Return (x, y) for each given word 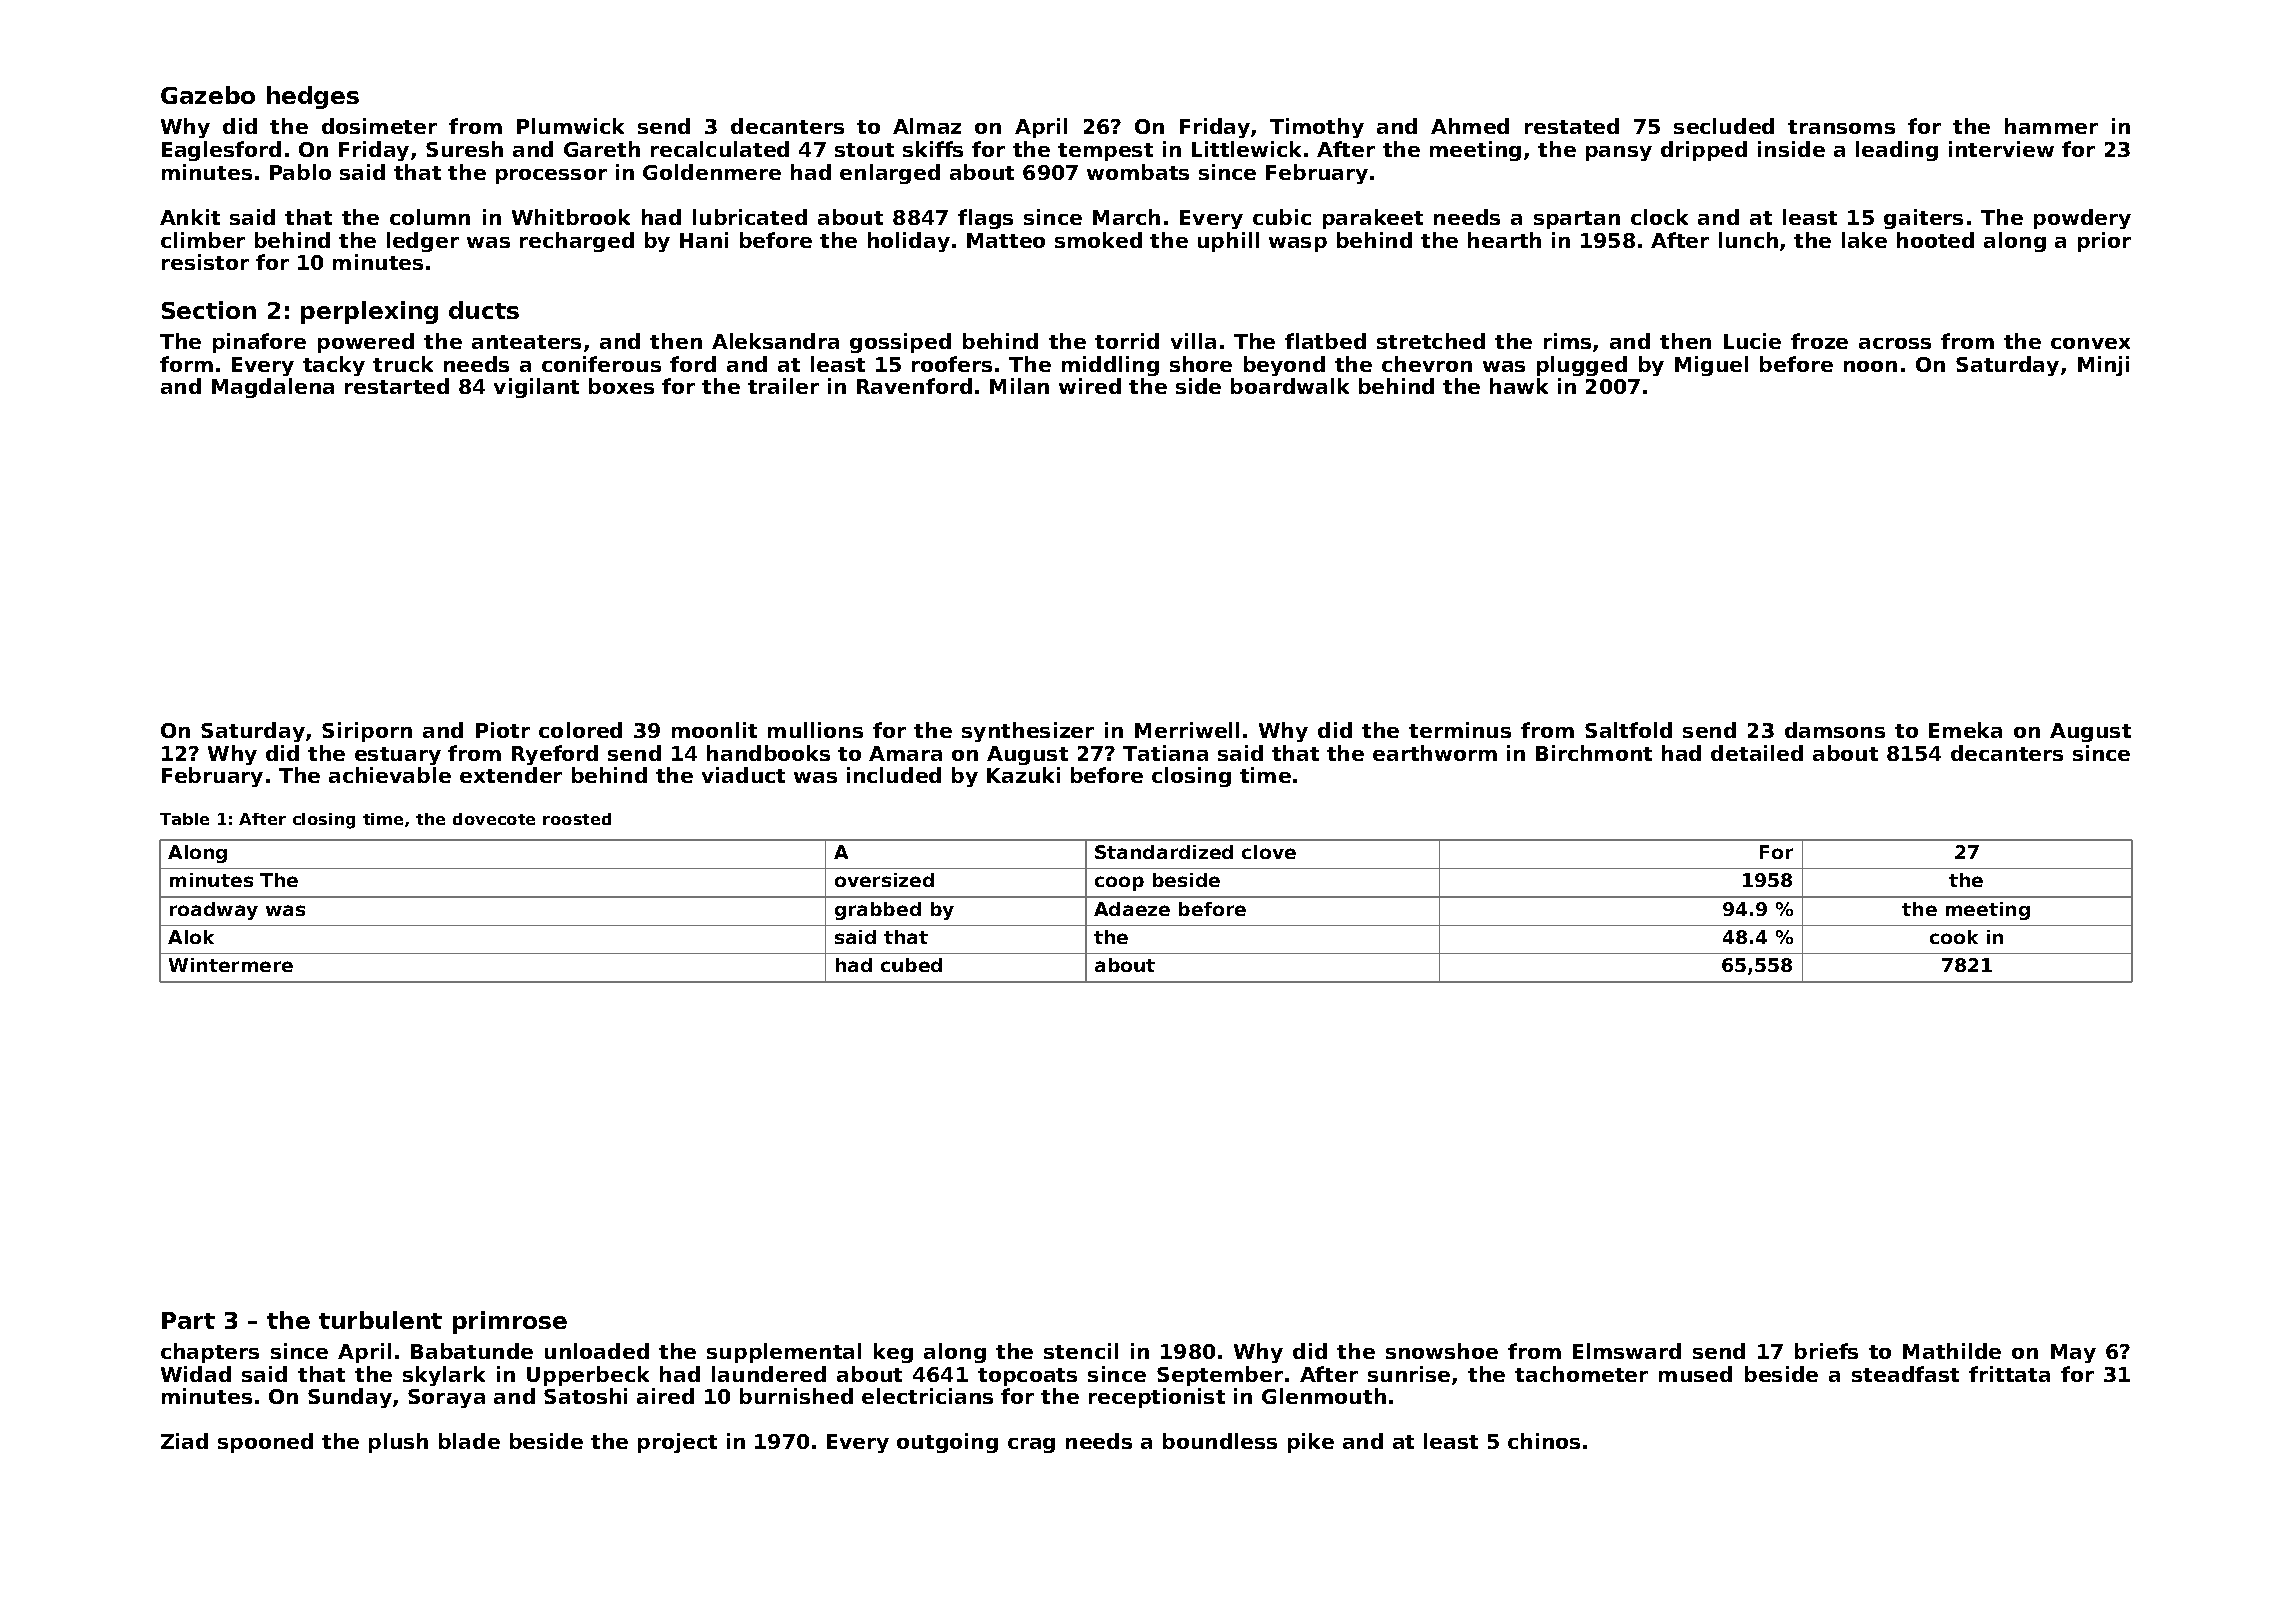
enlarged (890, 174)
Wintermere (231, 965)
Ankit (190, 217)
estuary (398, 756)
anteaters (526, 342)
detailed (1757, 753)
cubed (911, 965)
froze (1819, 341)
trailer (783, 386)
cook (1954, 937)
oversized (884, 880)
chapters (210, 1353)
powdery (2082, 219)
